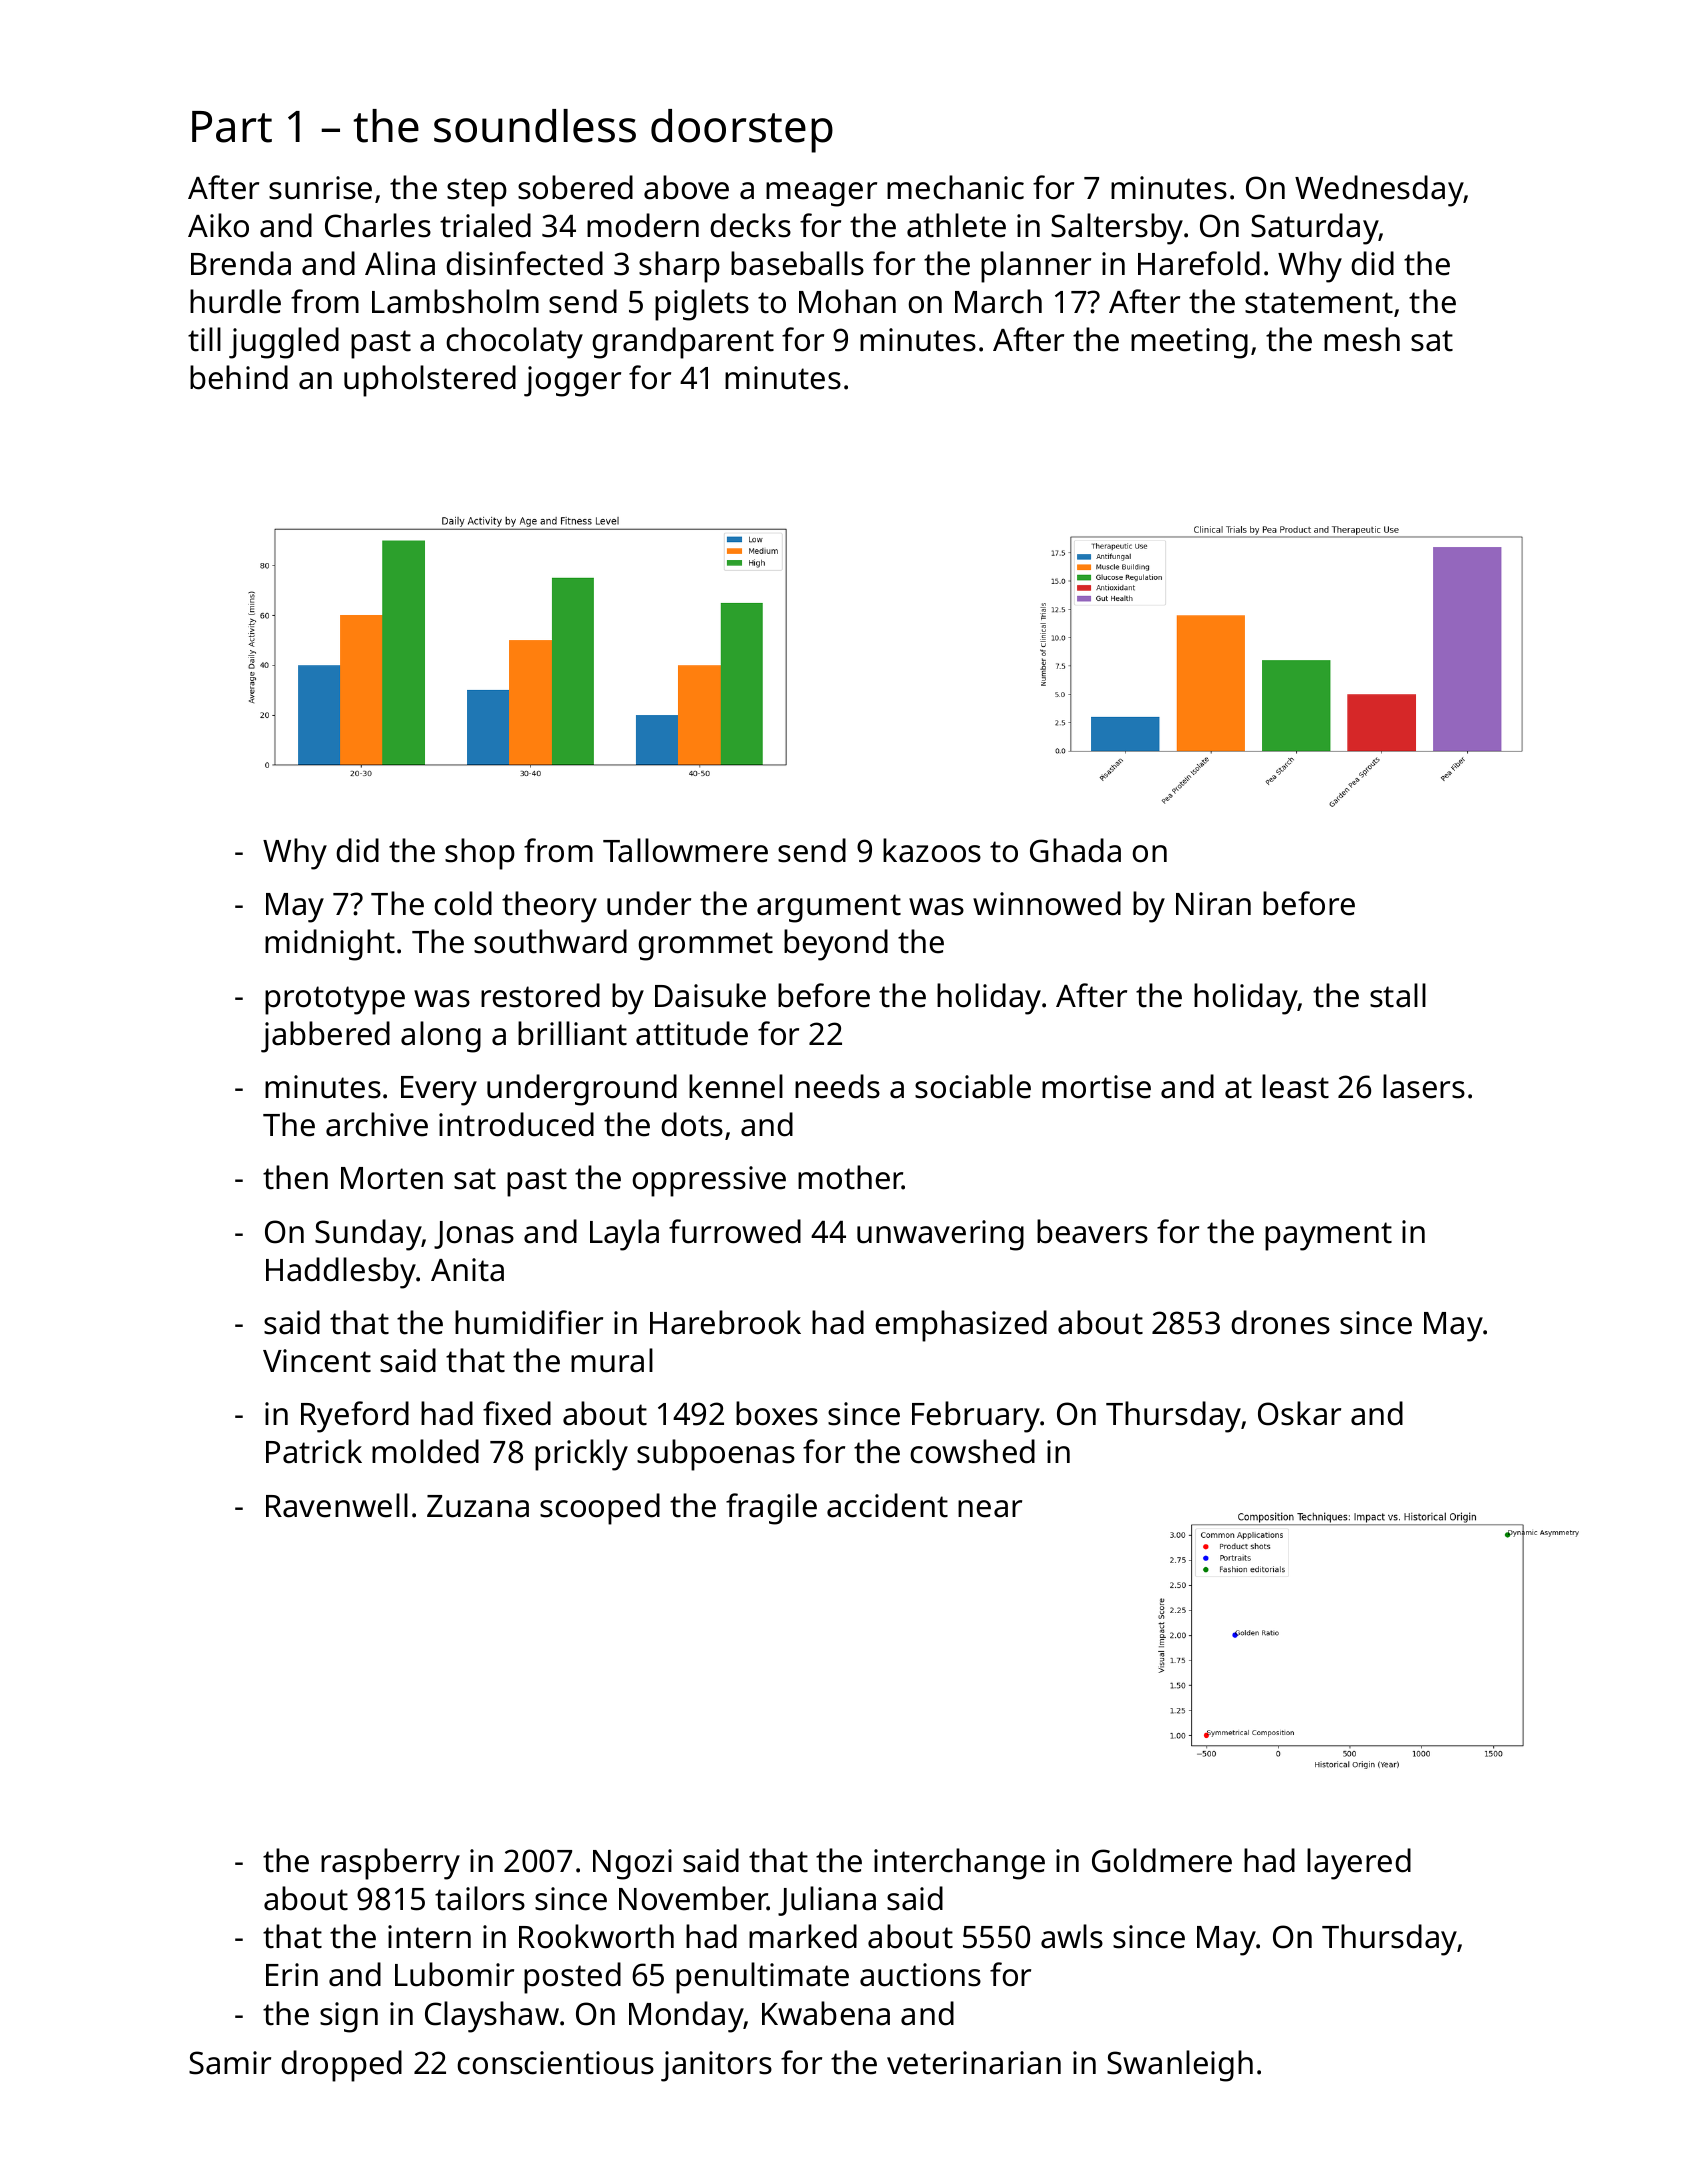 The height and width of the document is (2178, 1683). I want to click on boxes, so click(777, 1413).
